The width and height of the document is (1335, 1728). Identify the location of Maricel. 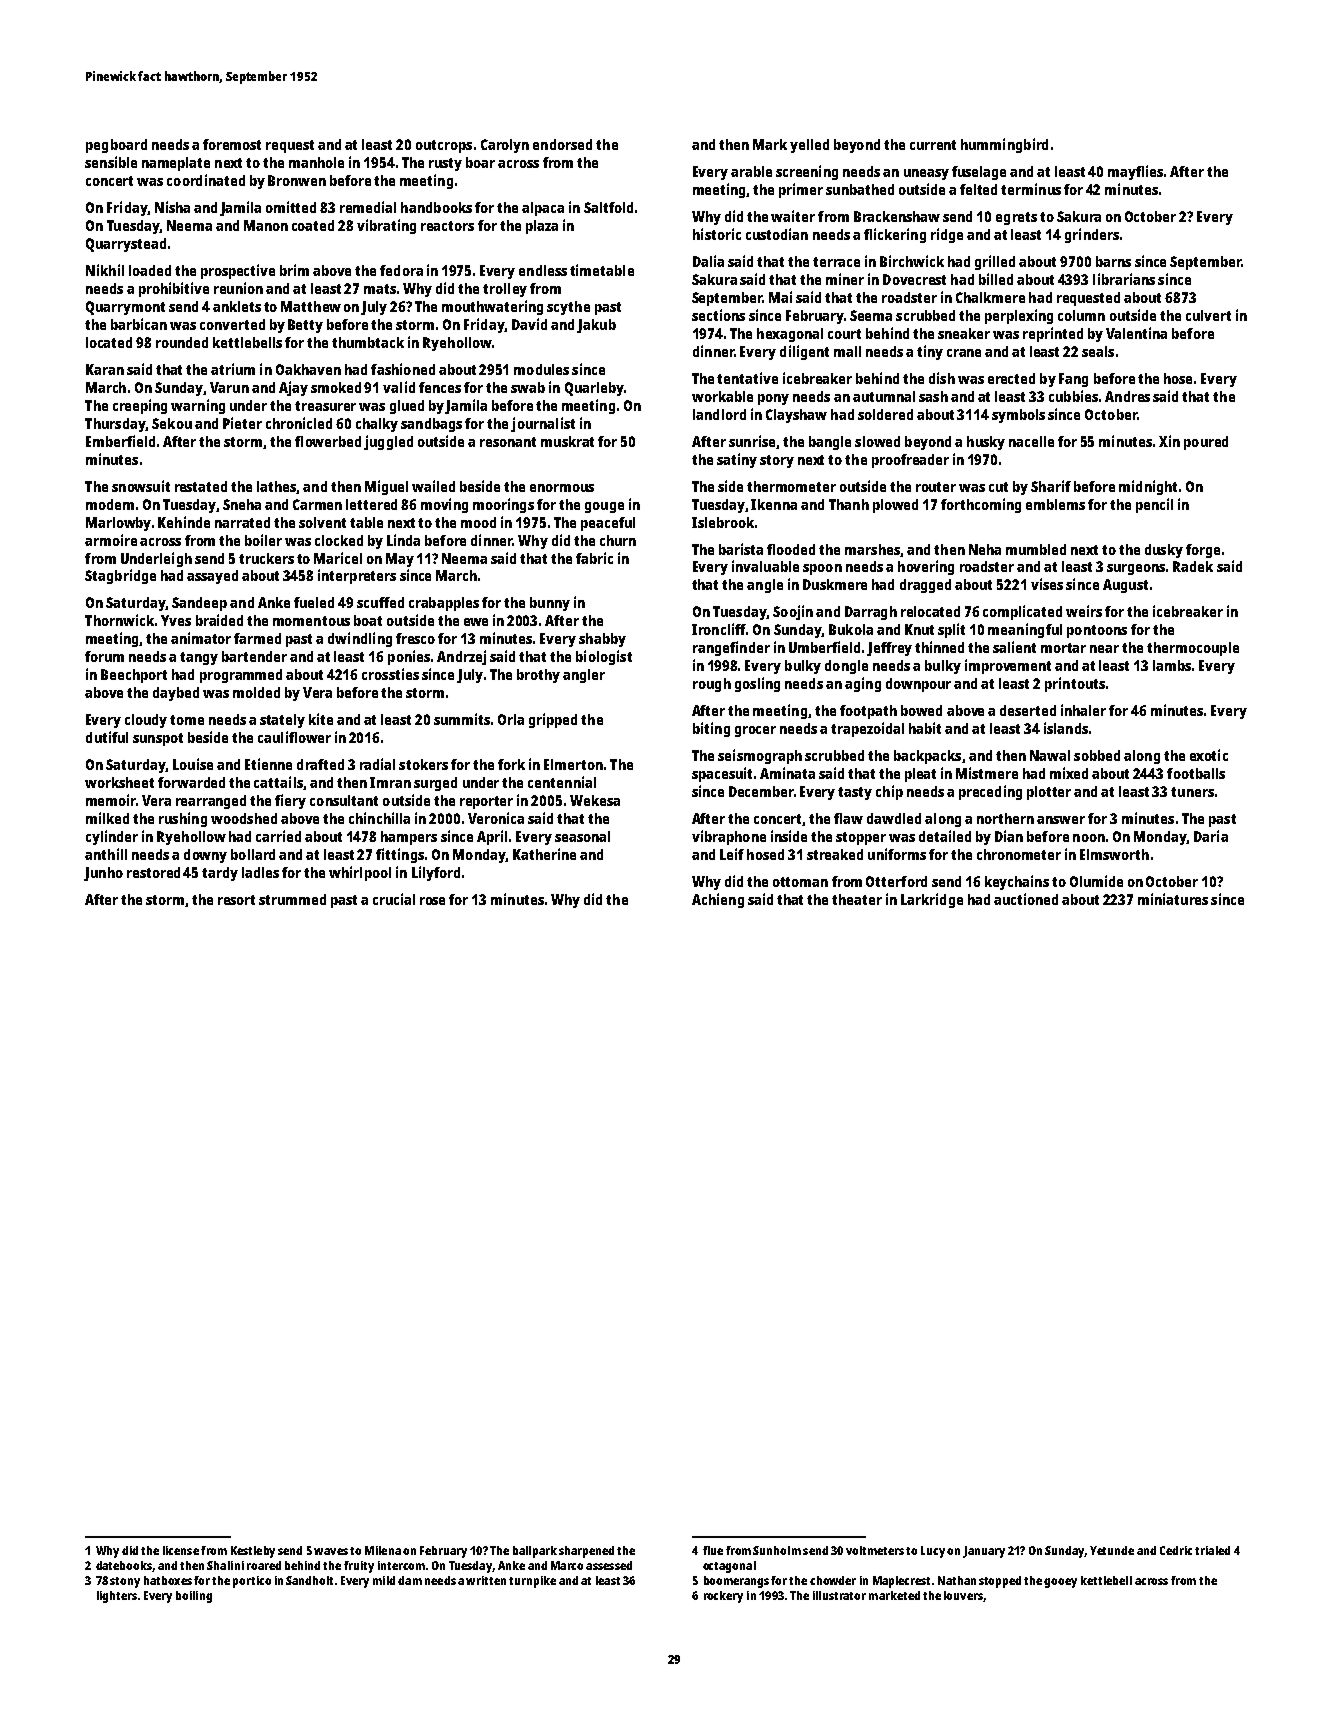
(338, 558).
